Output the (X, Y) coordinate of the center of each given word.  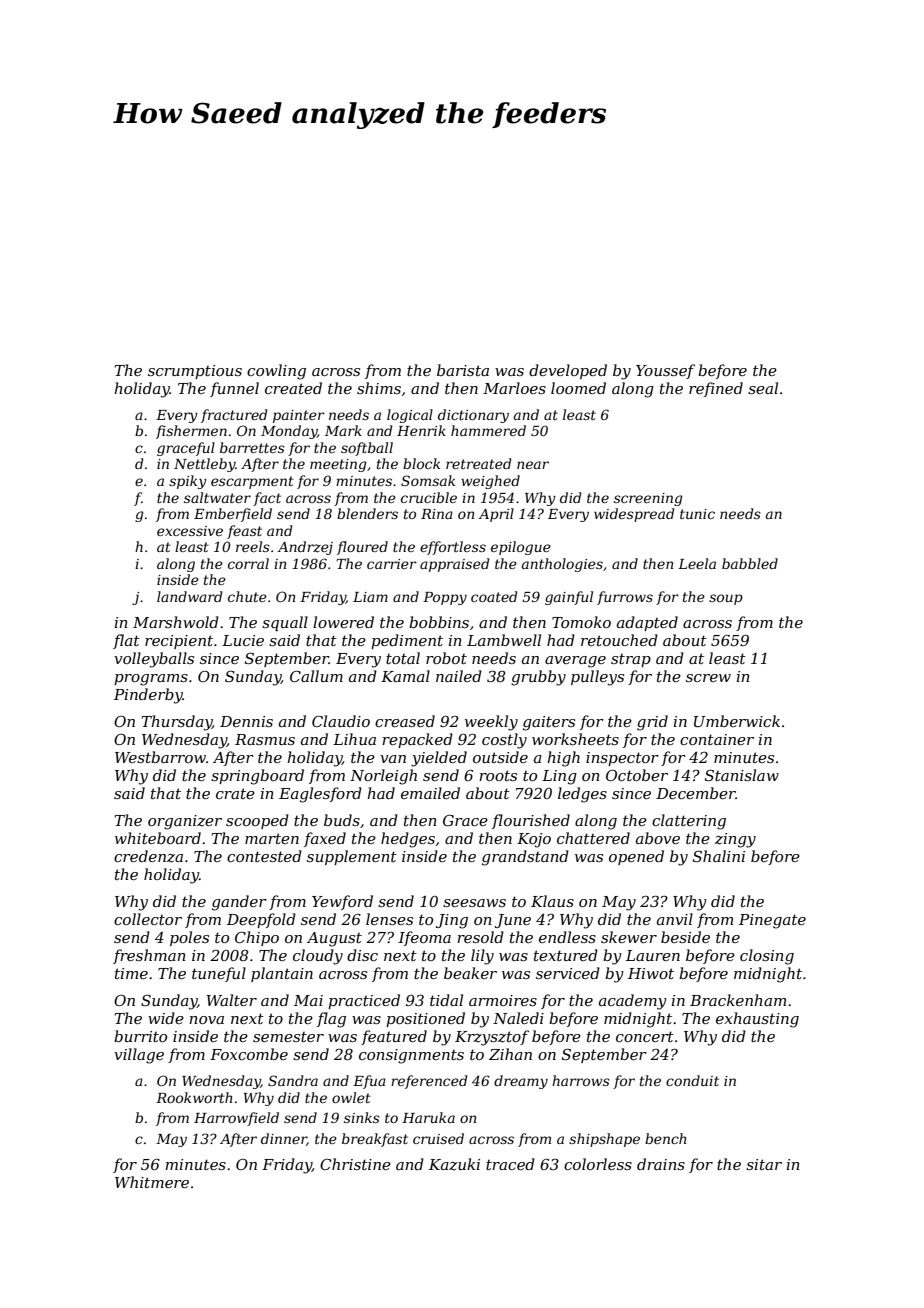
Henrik (421, 430)
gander (239, 903)
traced (510, 1164)
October (637, 775)
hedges (408, 840)
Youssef (665, 371)
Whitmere (152, 1182)
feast (244, 532)
